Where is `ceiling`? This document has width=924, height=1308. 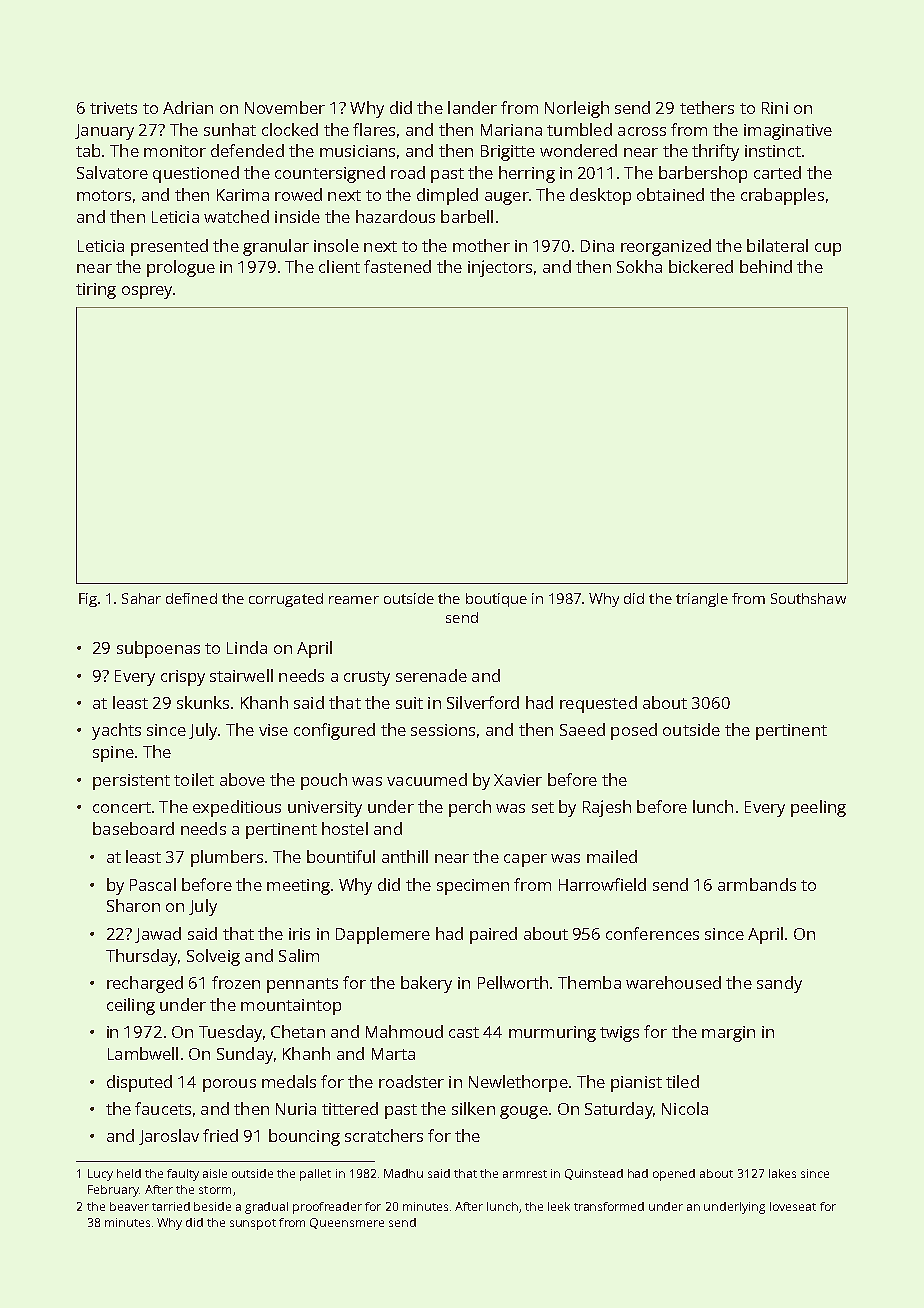 ceiling is located at coordinates (131, 1006).
